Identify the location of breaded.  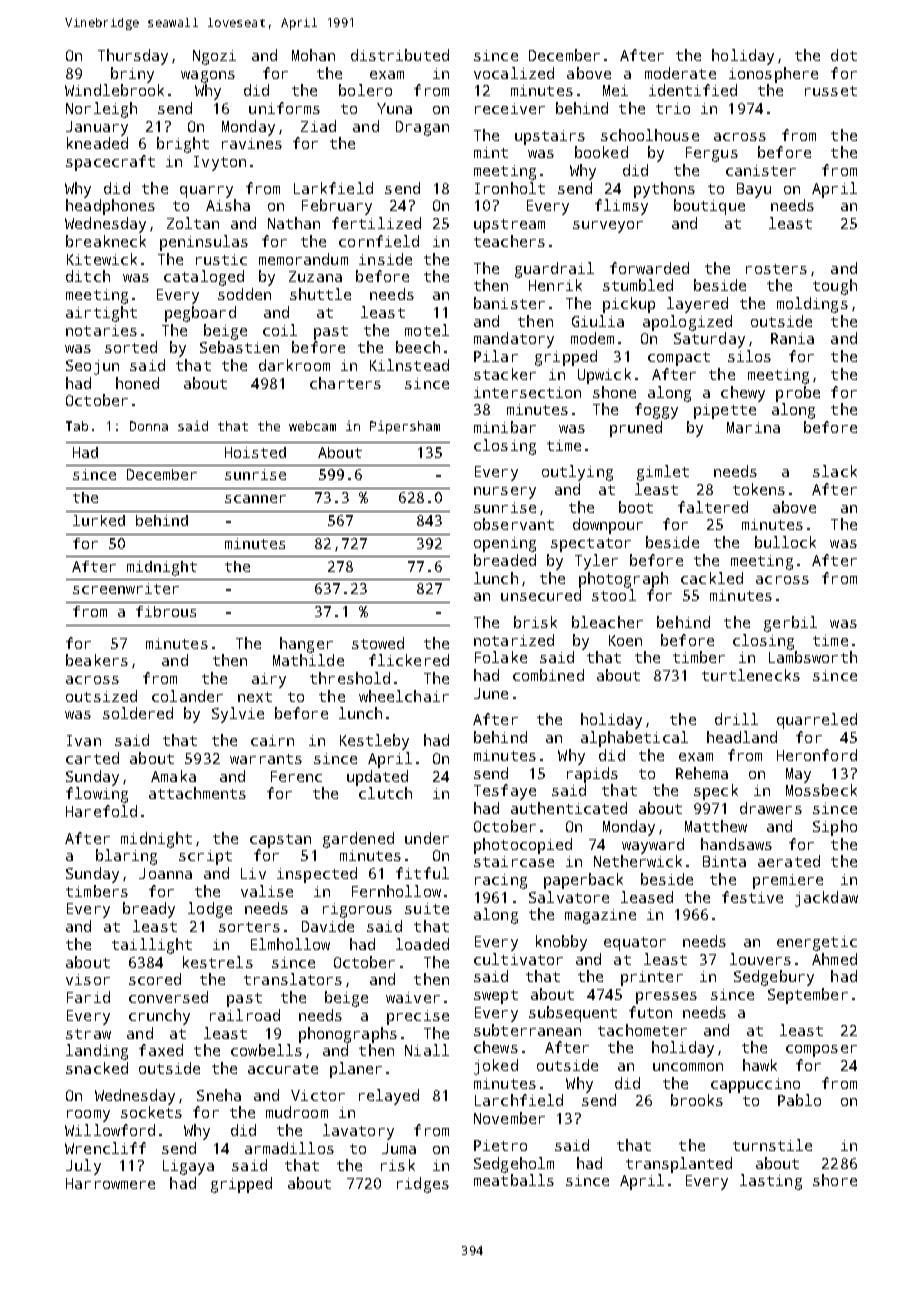
(505, 560).
